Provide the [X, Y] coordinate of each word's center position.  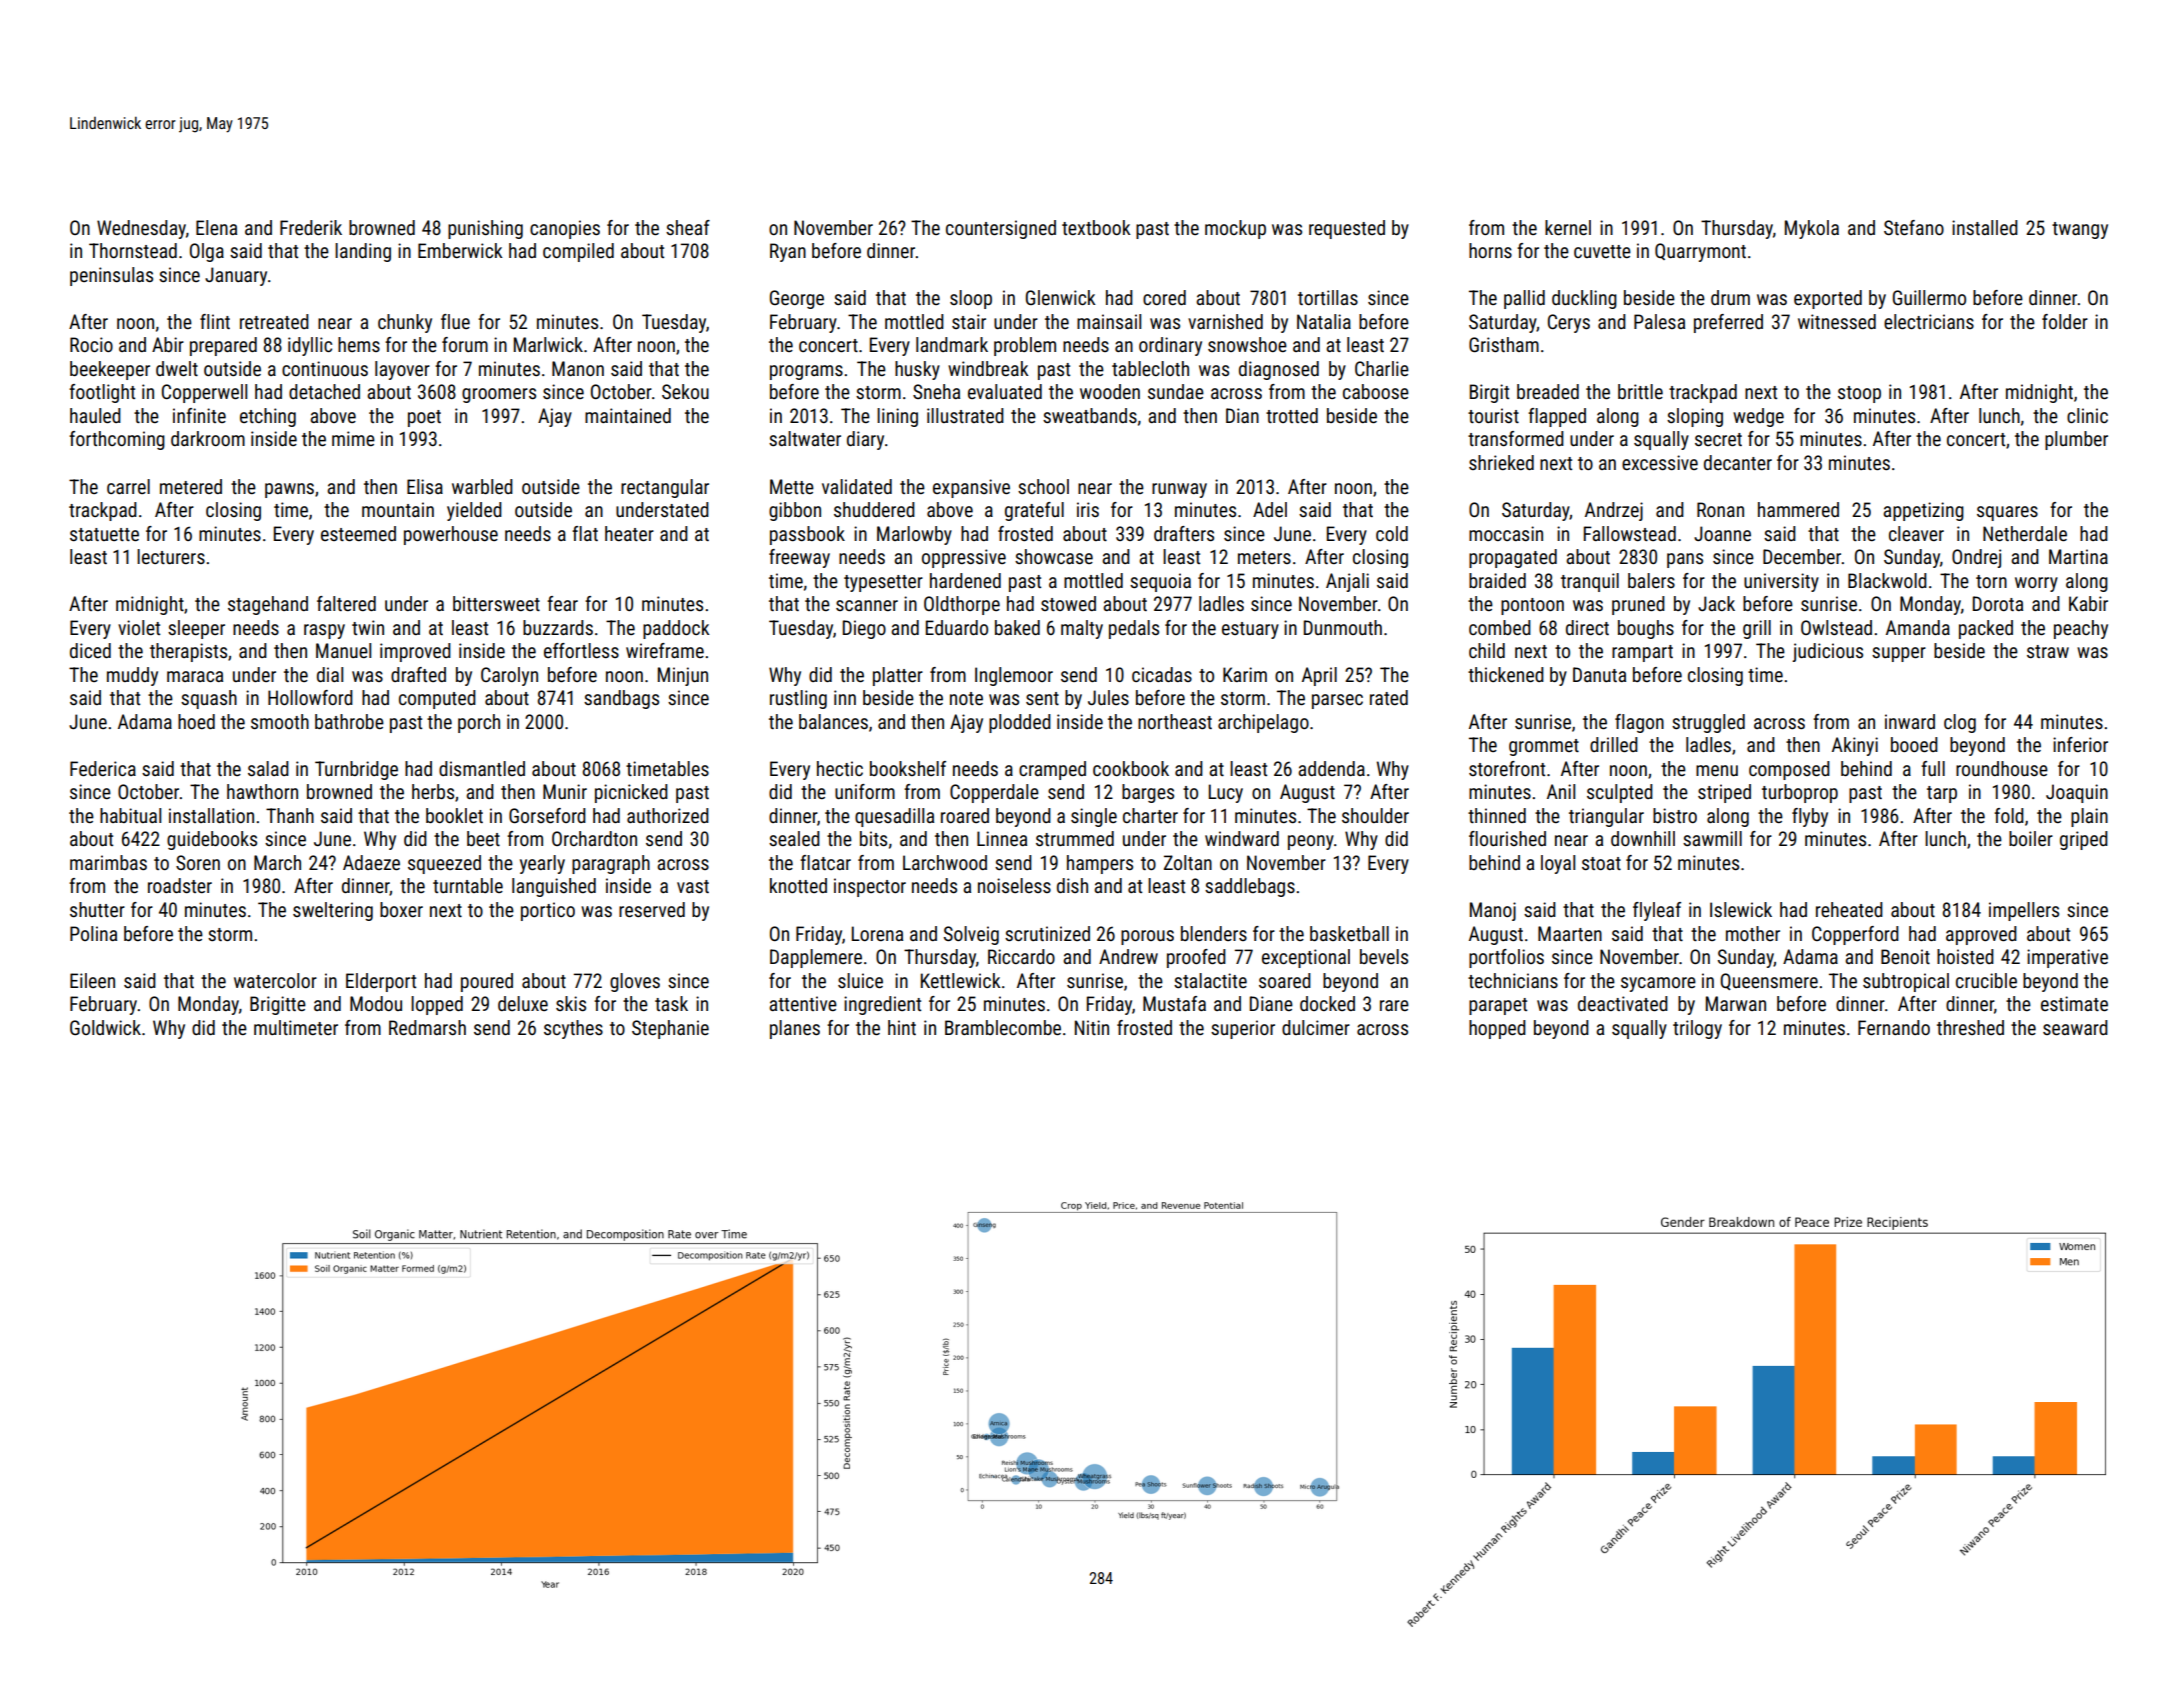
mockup [1235, 229]
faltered [346, 603]
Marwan [1736, 1003]
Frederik [311, 227]
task [671, 1003]
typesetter [883, 583]
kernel [1568, 227]
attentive [803, 1003]
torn [1991, 581]
